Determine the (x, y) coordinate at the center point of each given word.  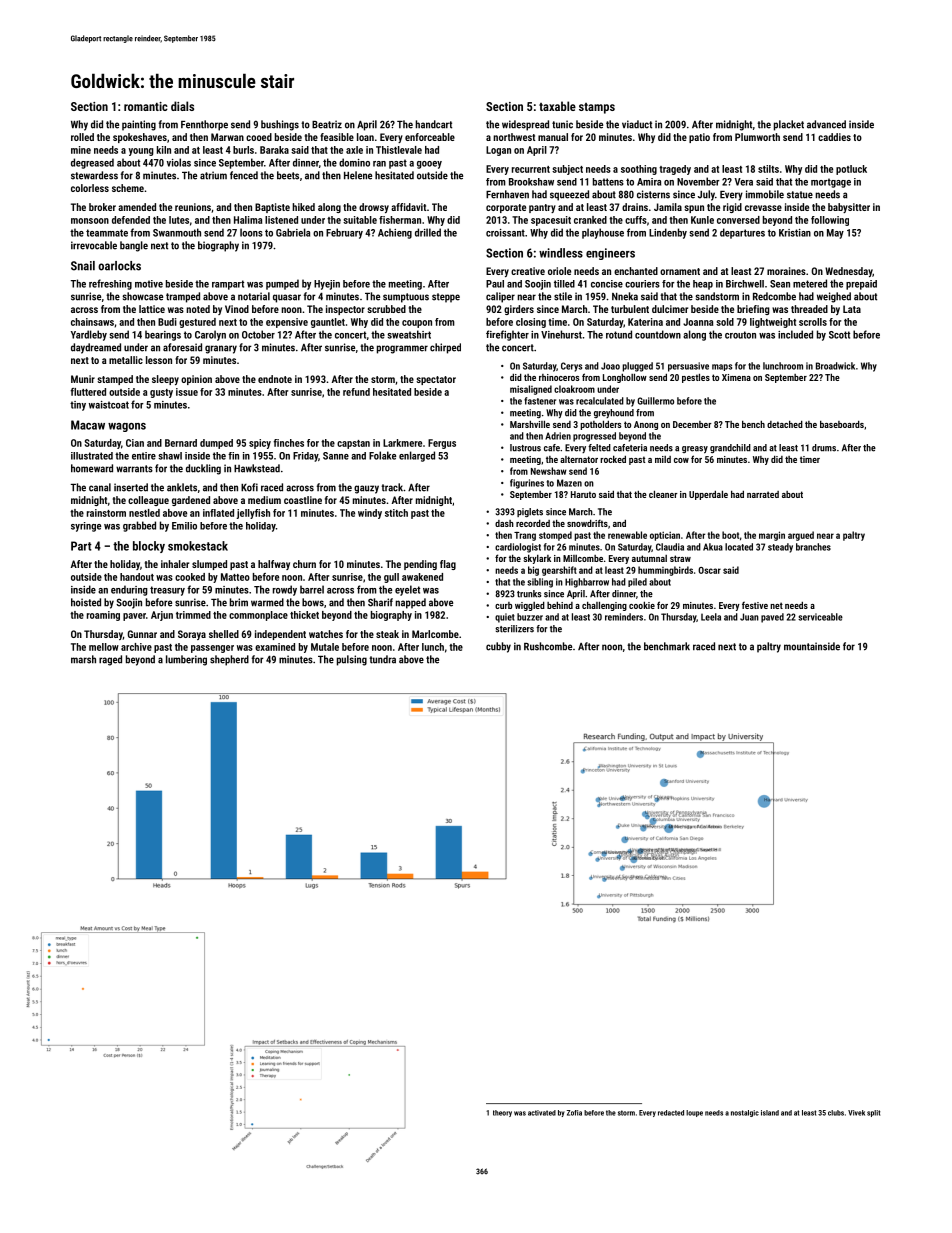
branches (813, 547)
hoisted (86, 602)
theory (502, 1113)
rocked (613, 459)
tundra (382, 659)
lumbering (186, 660)
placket (789, 125)
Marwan (227, 137)
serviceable (820, 617)
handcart (433, 124)
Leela (711, 617)
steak (387, 634)
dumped (216, 444)
